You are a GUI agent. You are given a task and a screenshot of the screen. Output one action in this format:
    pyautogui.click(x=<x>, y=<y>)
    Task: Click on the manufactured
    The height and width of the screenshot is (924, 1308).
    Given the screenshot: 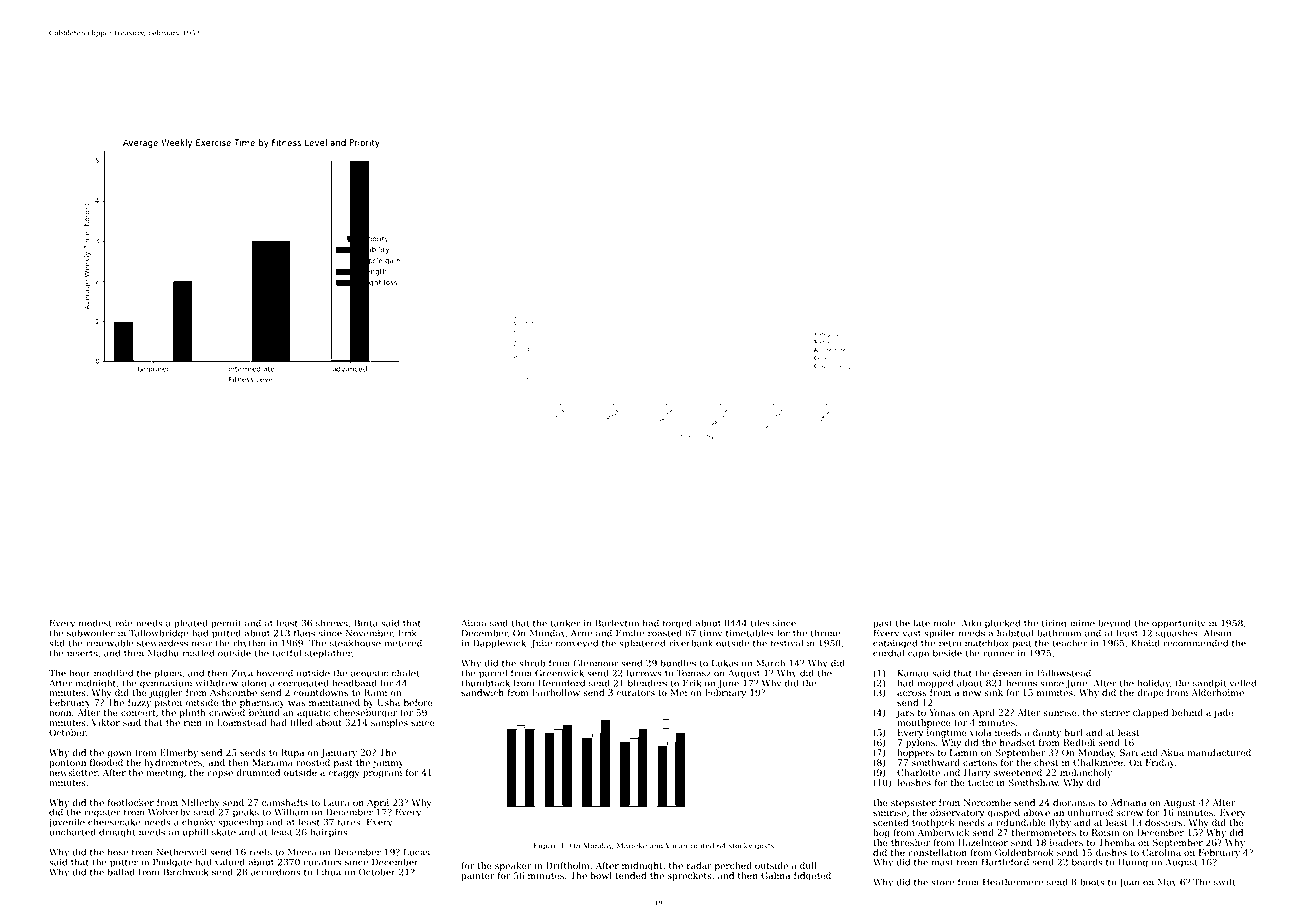 What is the action you would take?
    pyautogui.click(x=1219, y=752)
